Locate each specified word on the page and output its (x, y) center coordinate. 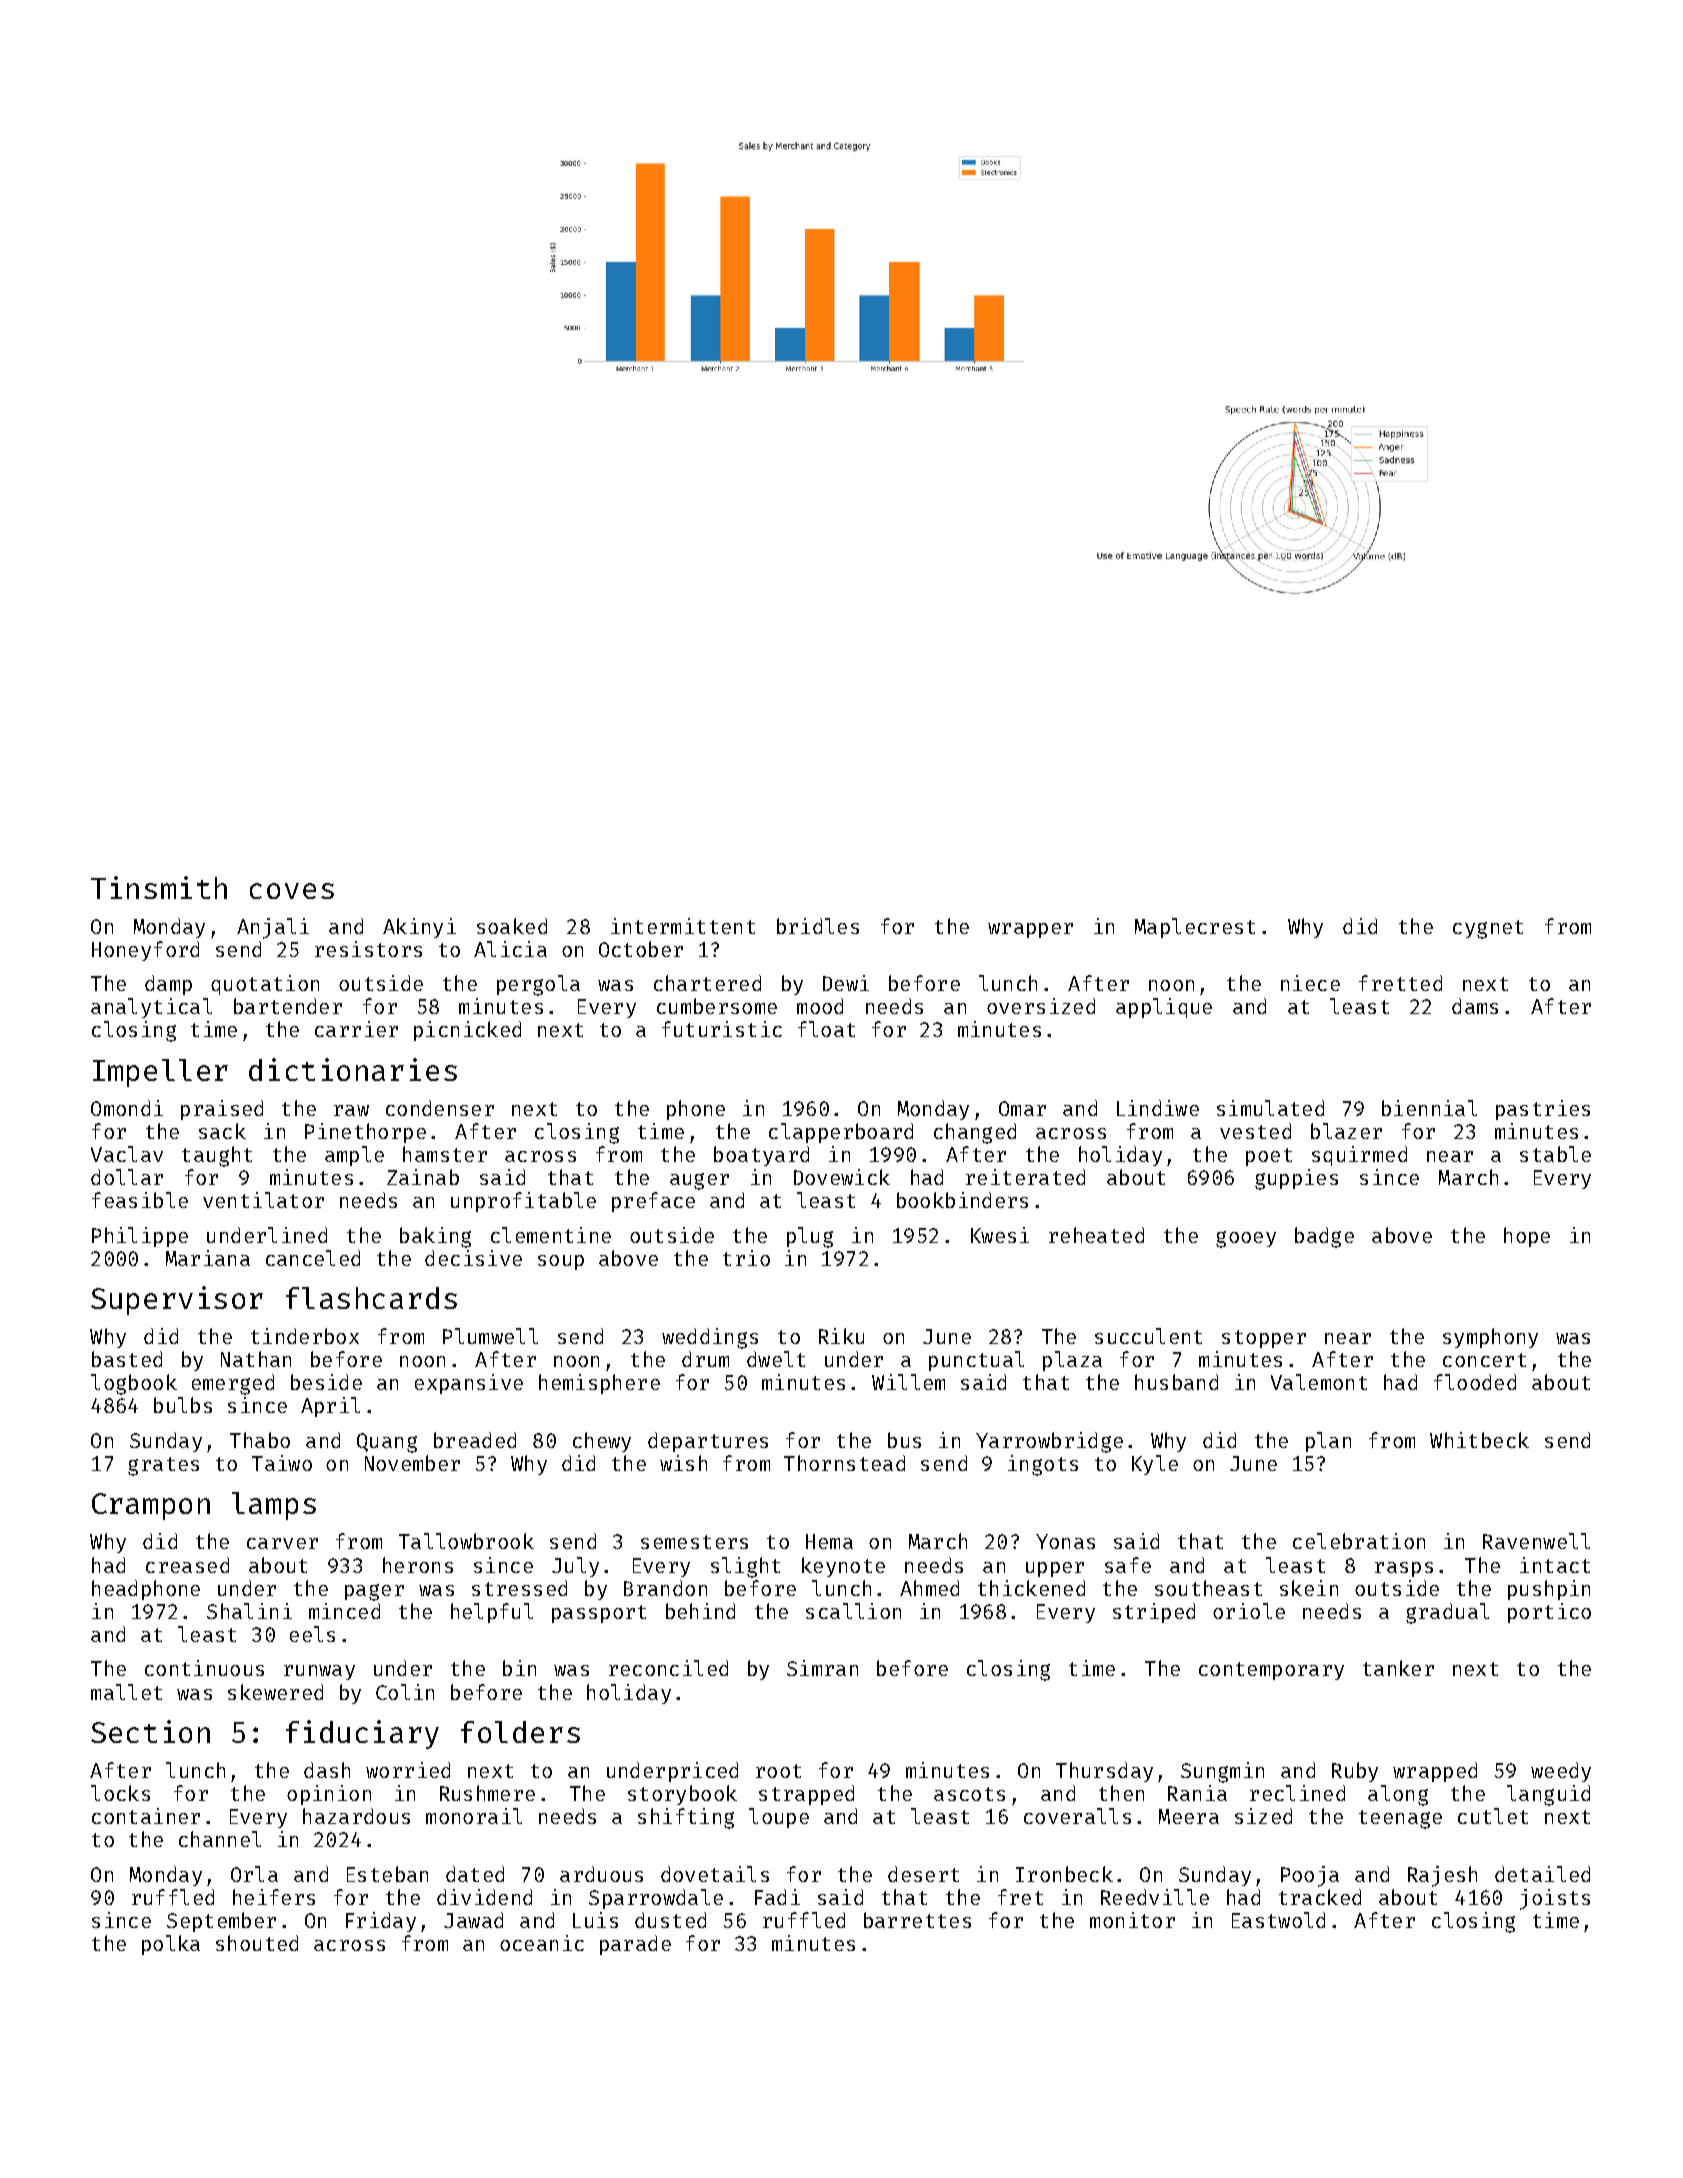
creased (187, 1565)
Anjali (273, 928)
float (826, 1029)
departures (708, 1442)
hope (1527, 1237)
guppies (1296, 1179)
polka (171, 1945)
